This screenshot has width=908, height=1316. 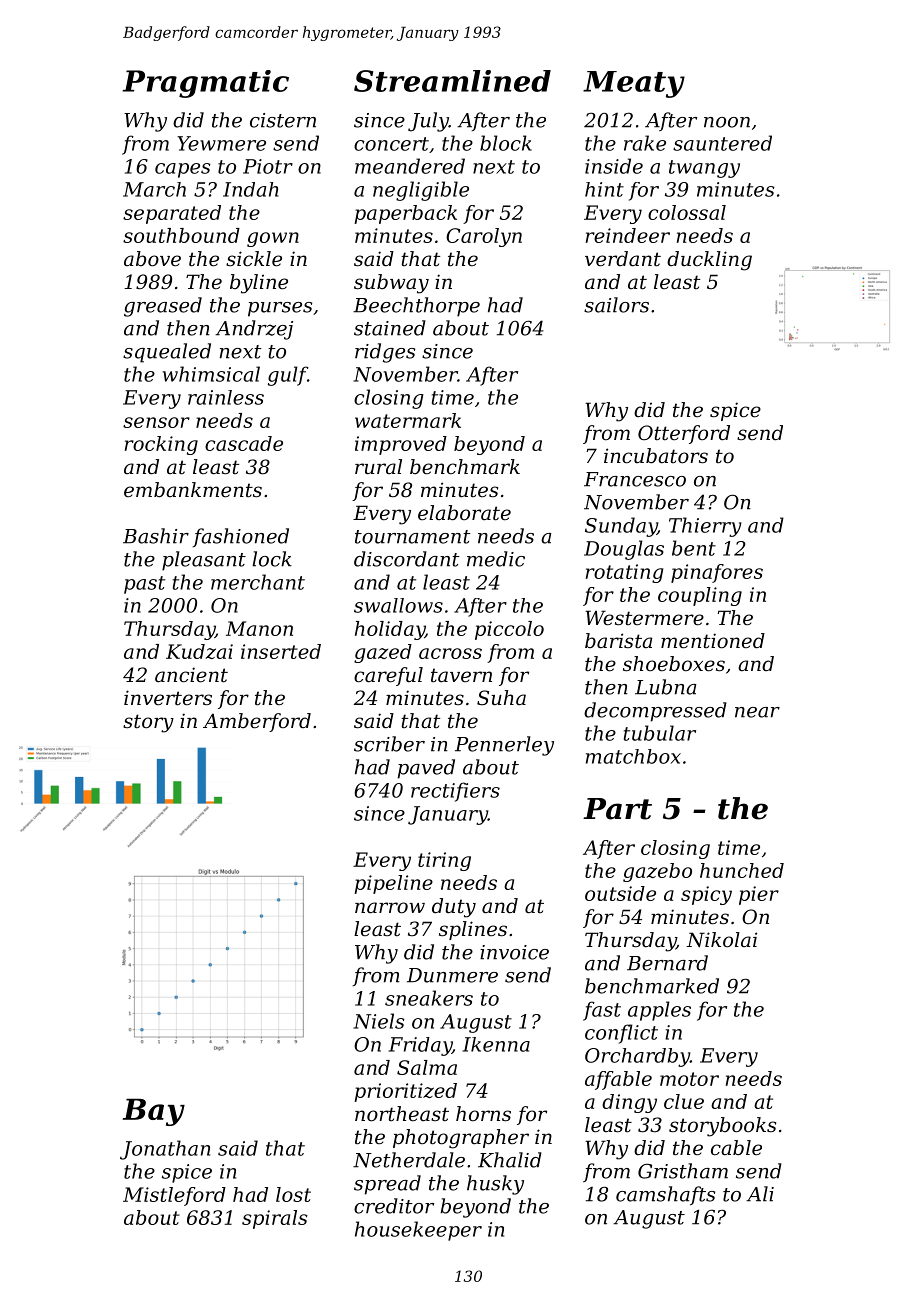 I want to click on narrow, so click(x=390, y=908).
